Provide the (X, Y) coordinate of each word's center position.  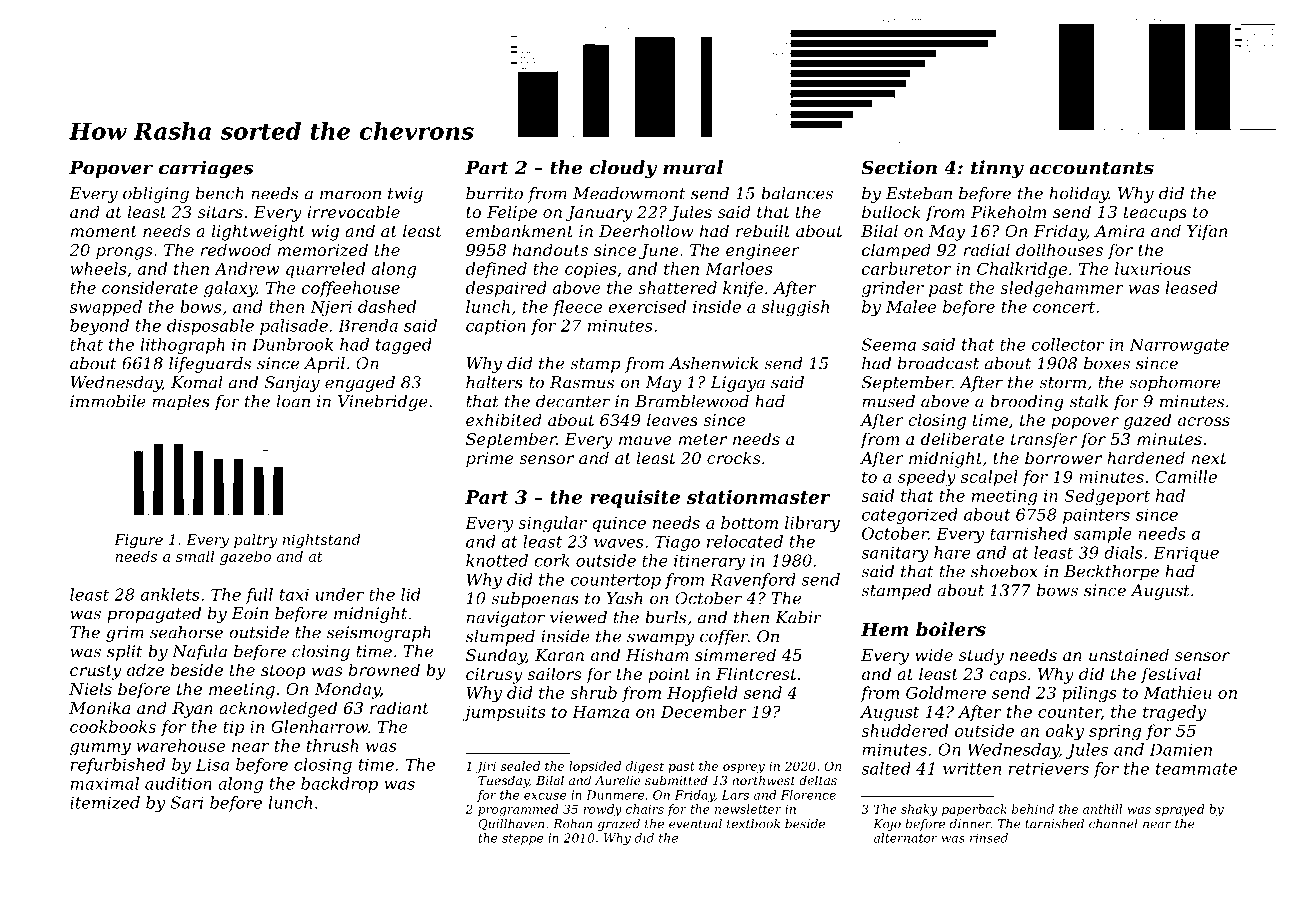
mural (693, 167)
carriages (206, 169)
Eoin (250, 613)
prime (489, 460)
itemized (105, 802)
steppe (522, 839)
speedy (927, 478)
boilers (951, 629)
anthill (1102, 809)
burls (665, 617)
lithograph (183, 346)
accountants (1091, 168)
